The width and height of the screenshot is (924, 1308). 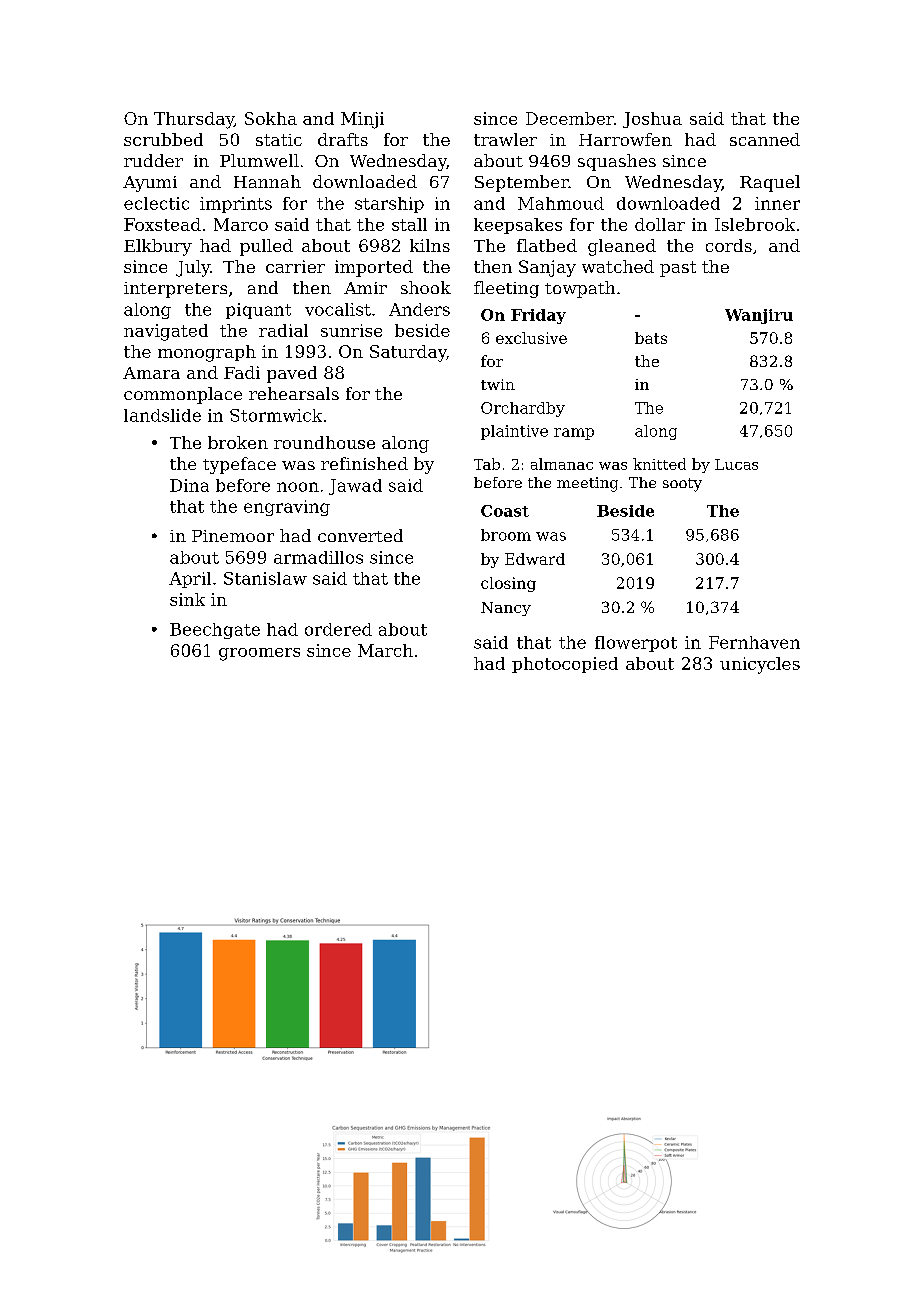 What do you see at coordinates (233, 536) in the screenshot?
I see `Pinemoor` at bounding box center [233, 536].
